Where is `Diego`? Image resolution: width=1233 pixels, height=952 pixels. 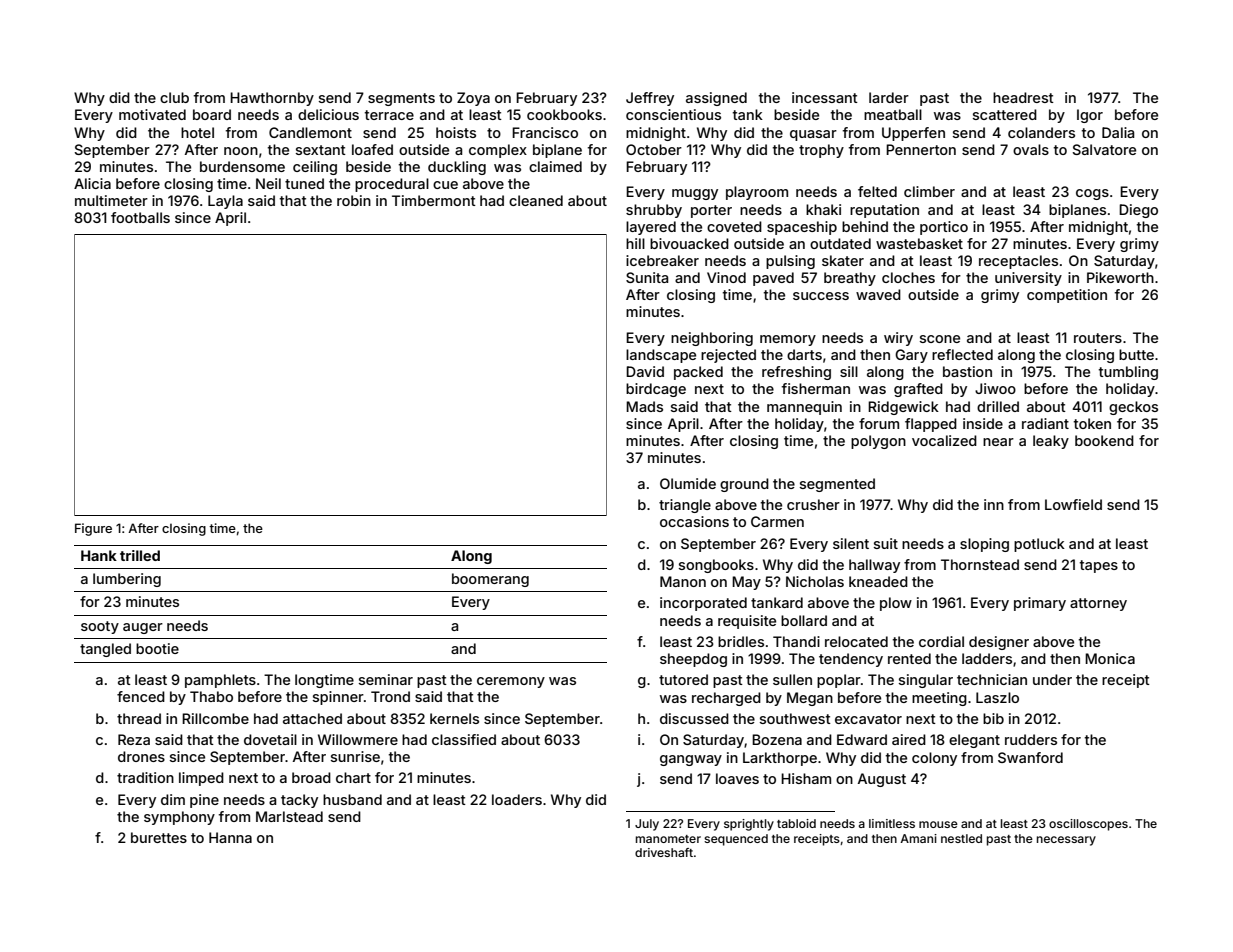 Diego is located at coordinates (1138, 211).
